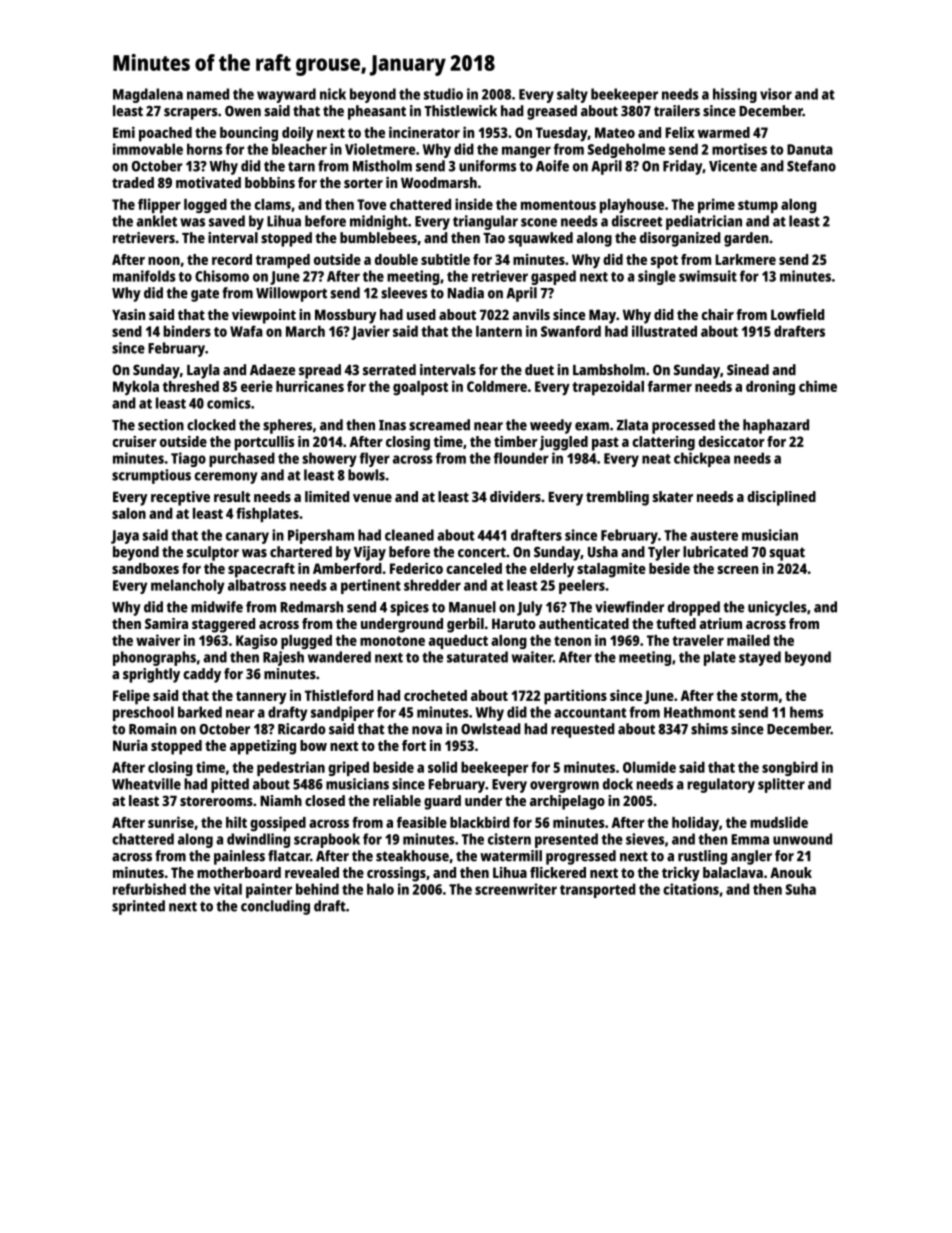  What do you see at coordinates (615, 132) in the document?
I see `Mateo` at bounding box center [615, 132].
